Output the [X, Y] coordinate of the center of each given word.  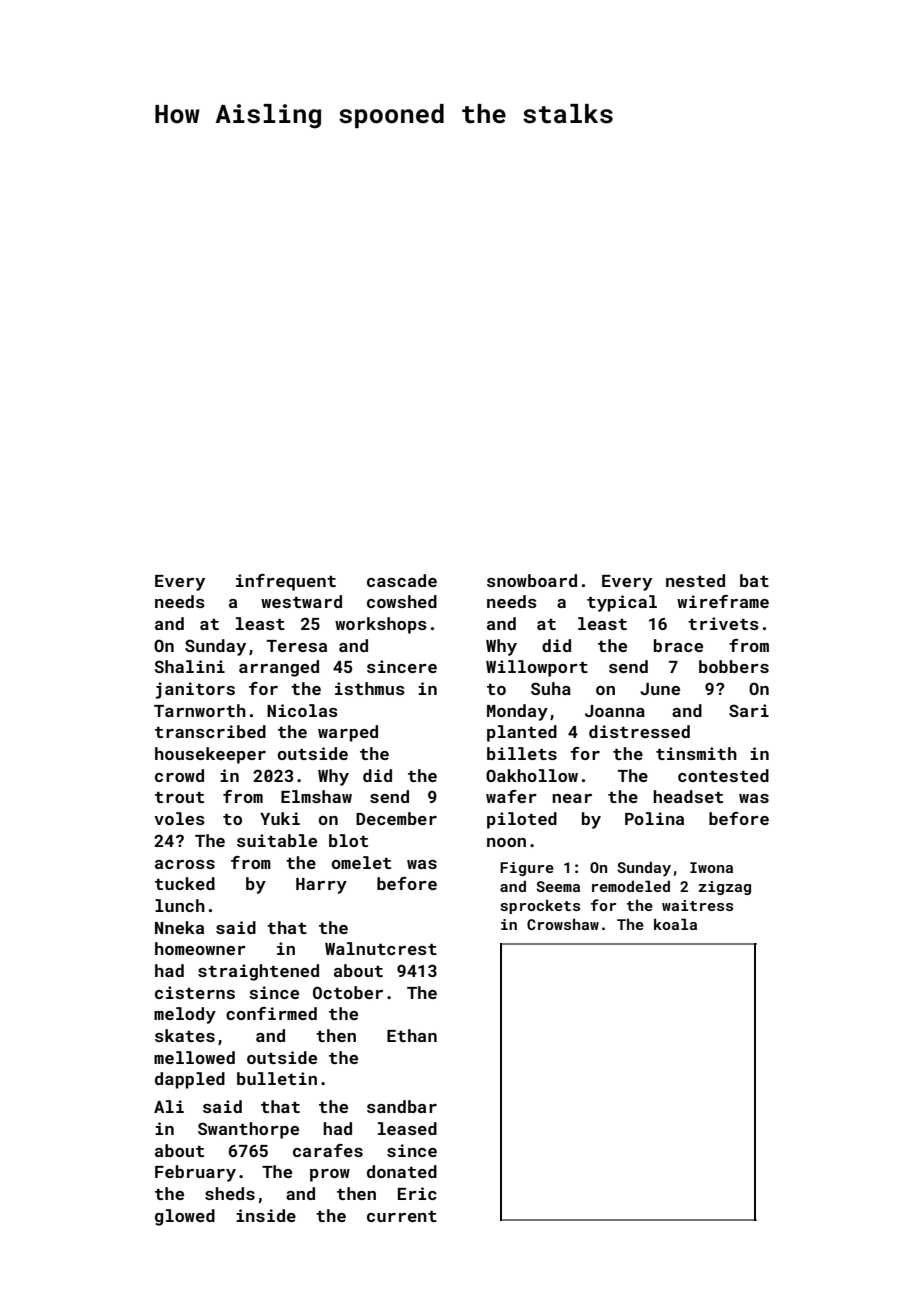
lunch [180, 905]
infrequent [286, 582]
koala [675, 924]
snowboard [532, 580]
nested [695, 580]
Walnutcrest [381, 948]
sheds [230, 1193]
